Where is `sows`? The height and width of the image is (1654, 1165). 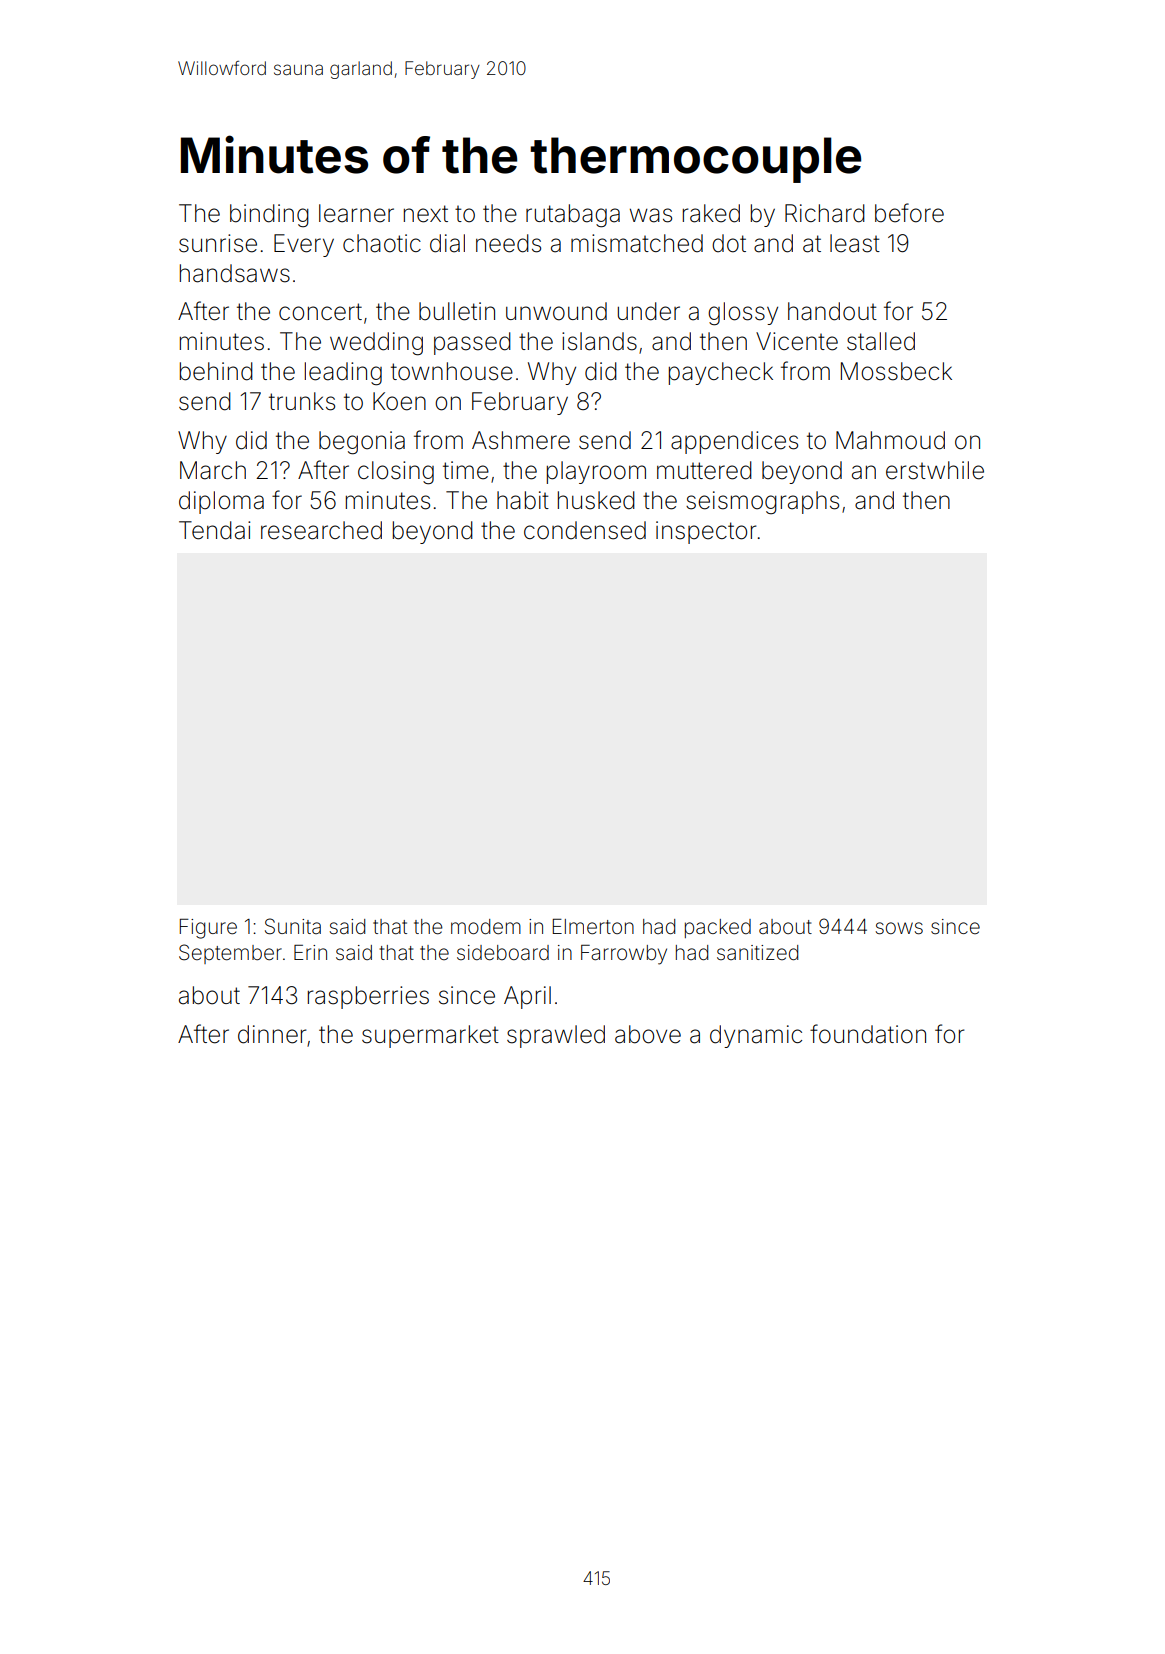
sows is located at coordinates (899, 928).
